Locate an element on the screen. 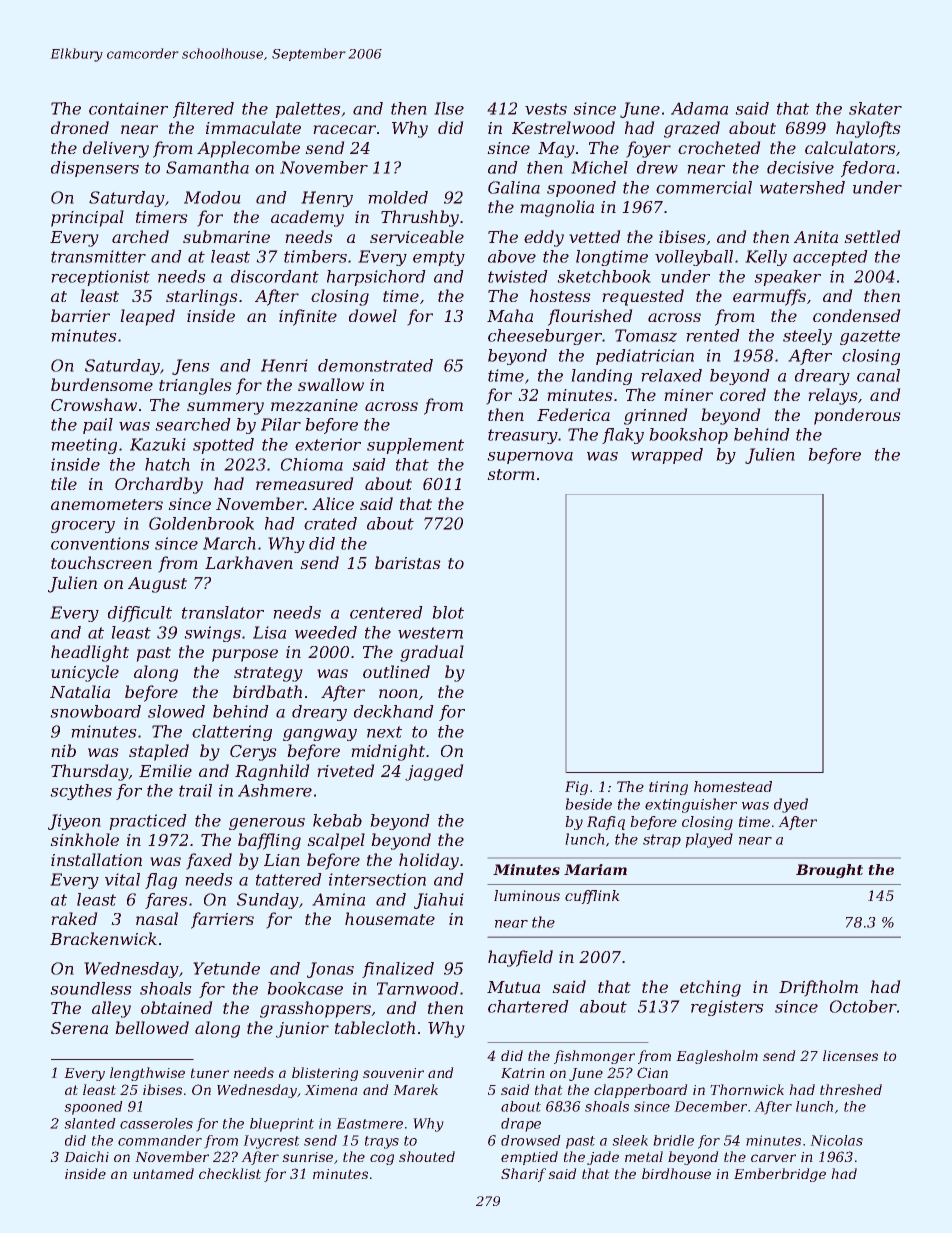 The height and width of the screenshot is (1233, 952). cufflink is located at coordinates (592, 897).
